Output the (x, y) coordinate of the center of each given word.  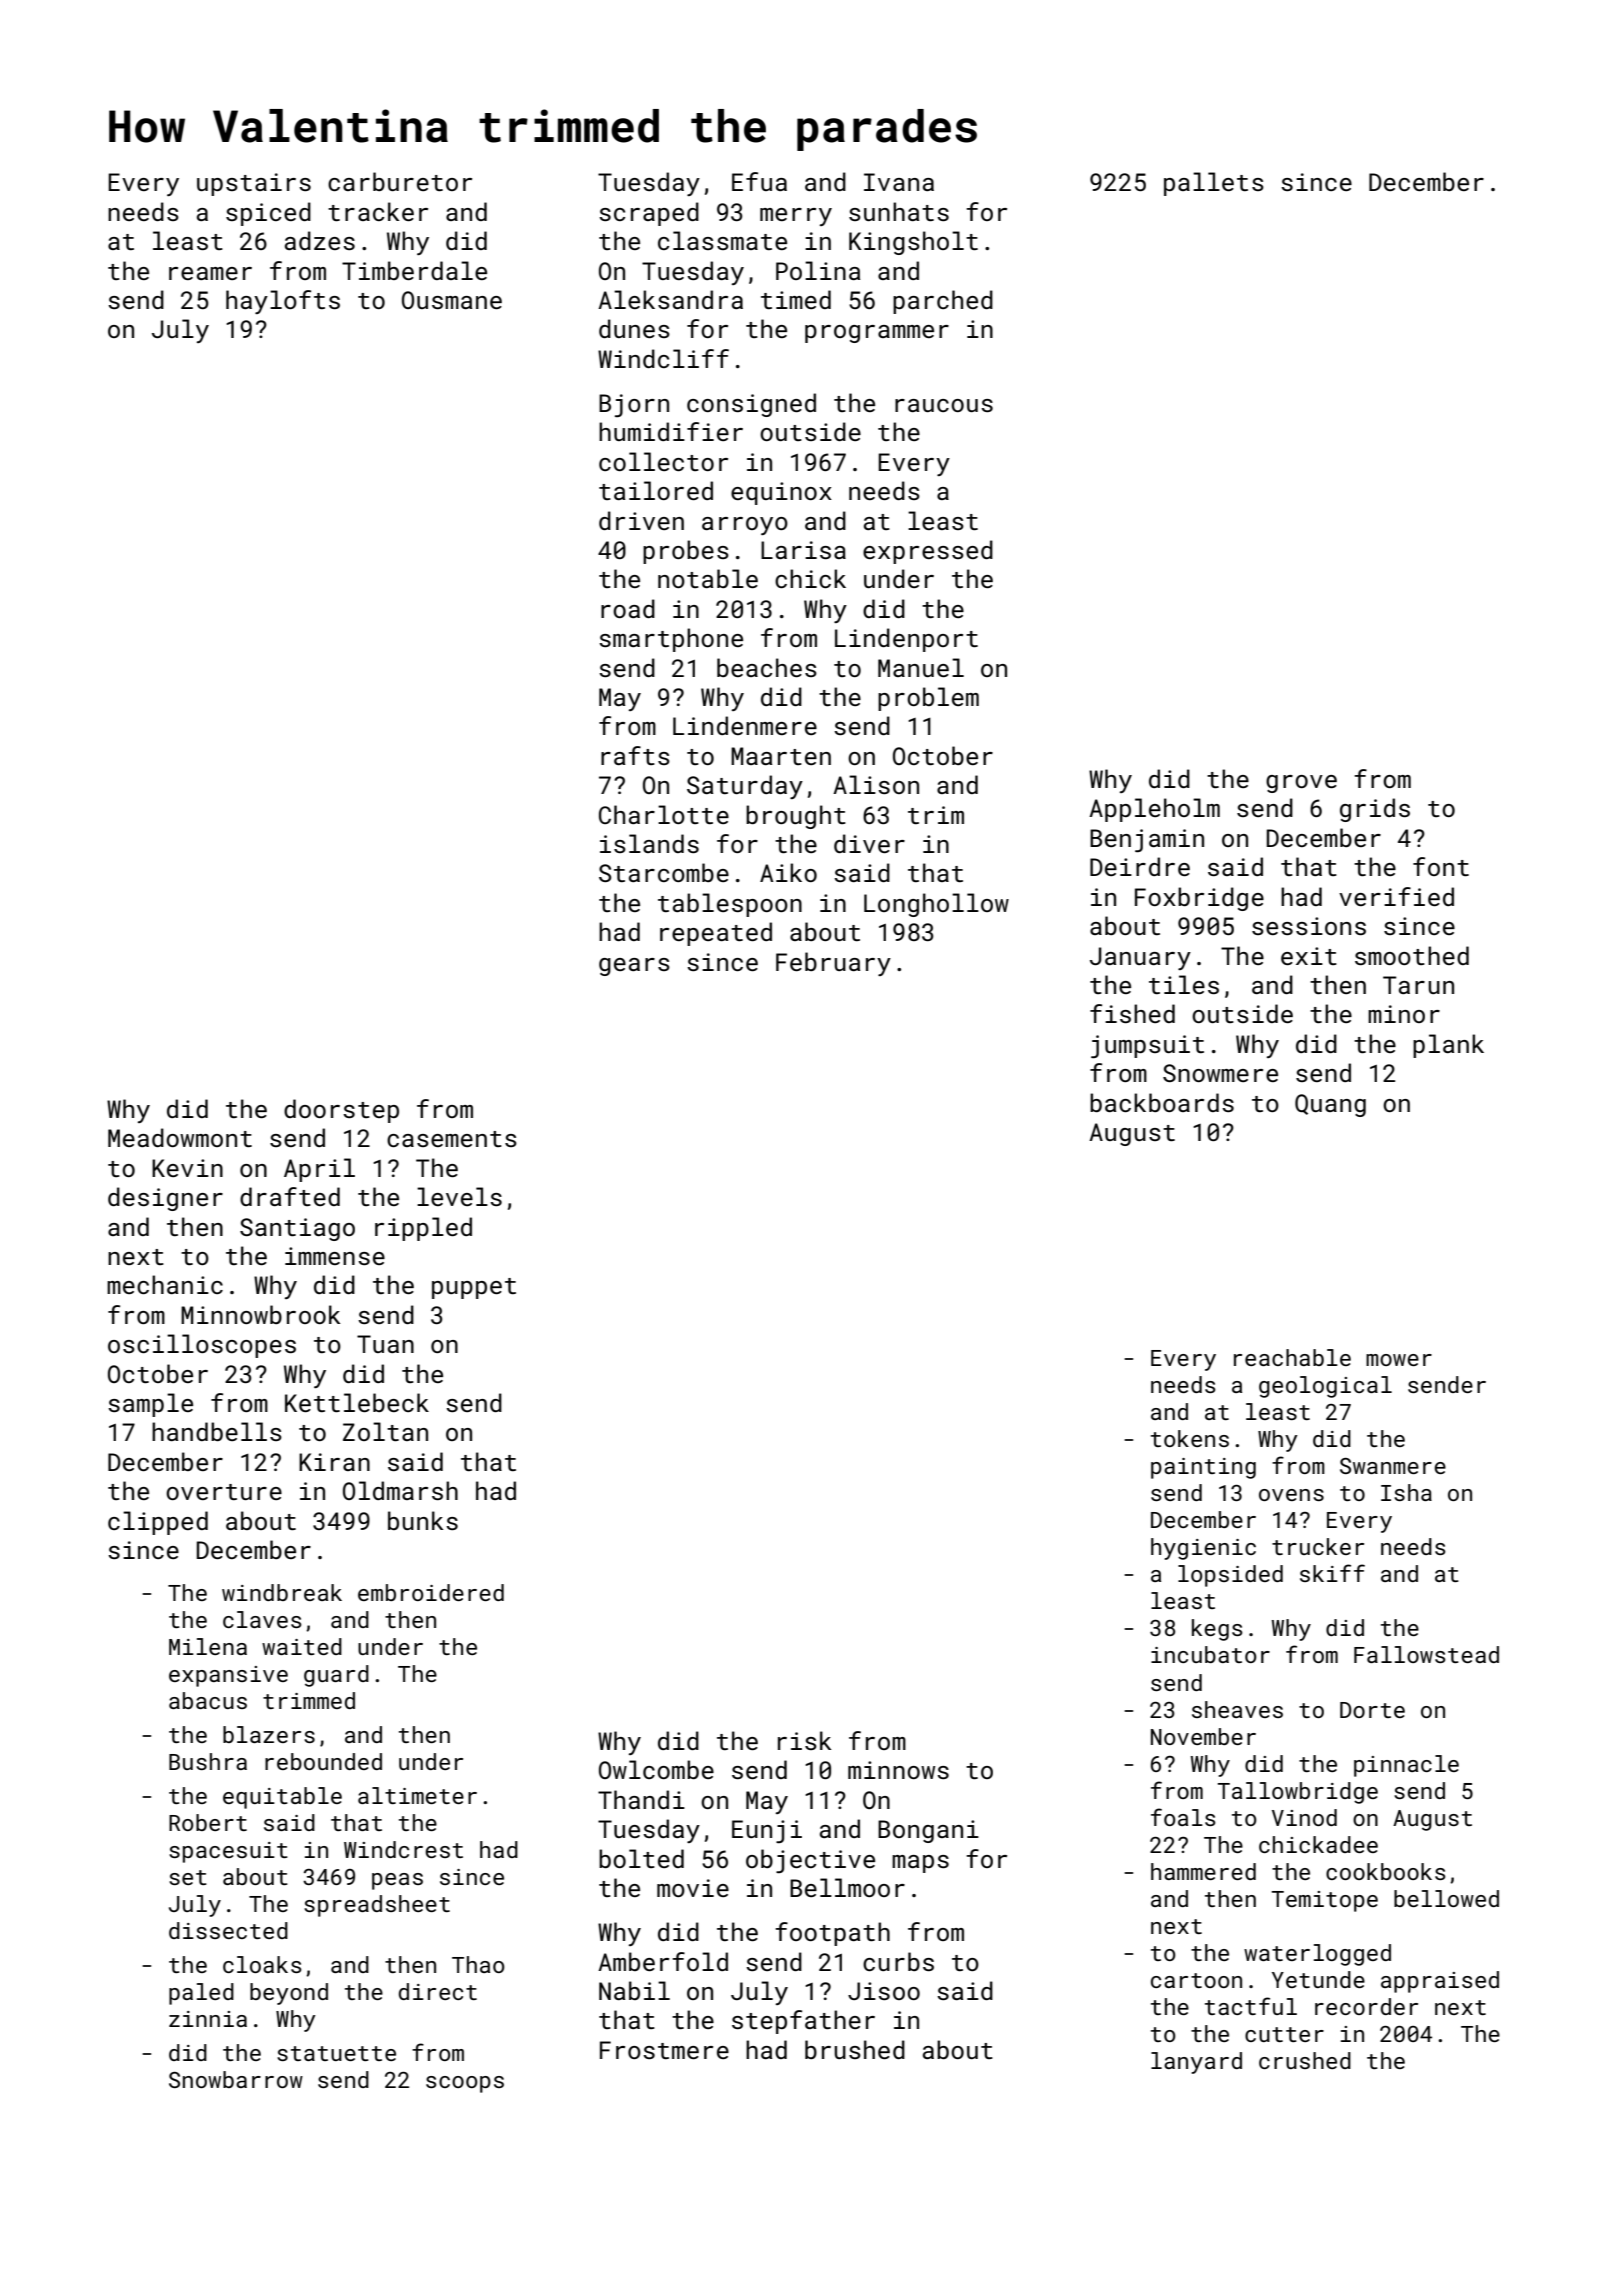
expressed (928, 552)
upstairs (254, 184)
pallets (1214, 184)
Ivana (899, 182)
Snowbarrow (236, 2079)
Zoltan (385, 1431)
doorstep (341, 1111)
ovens (1291, 1495)
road (628, 608)
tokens (1190, 1438)
